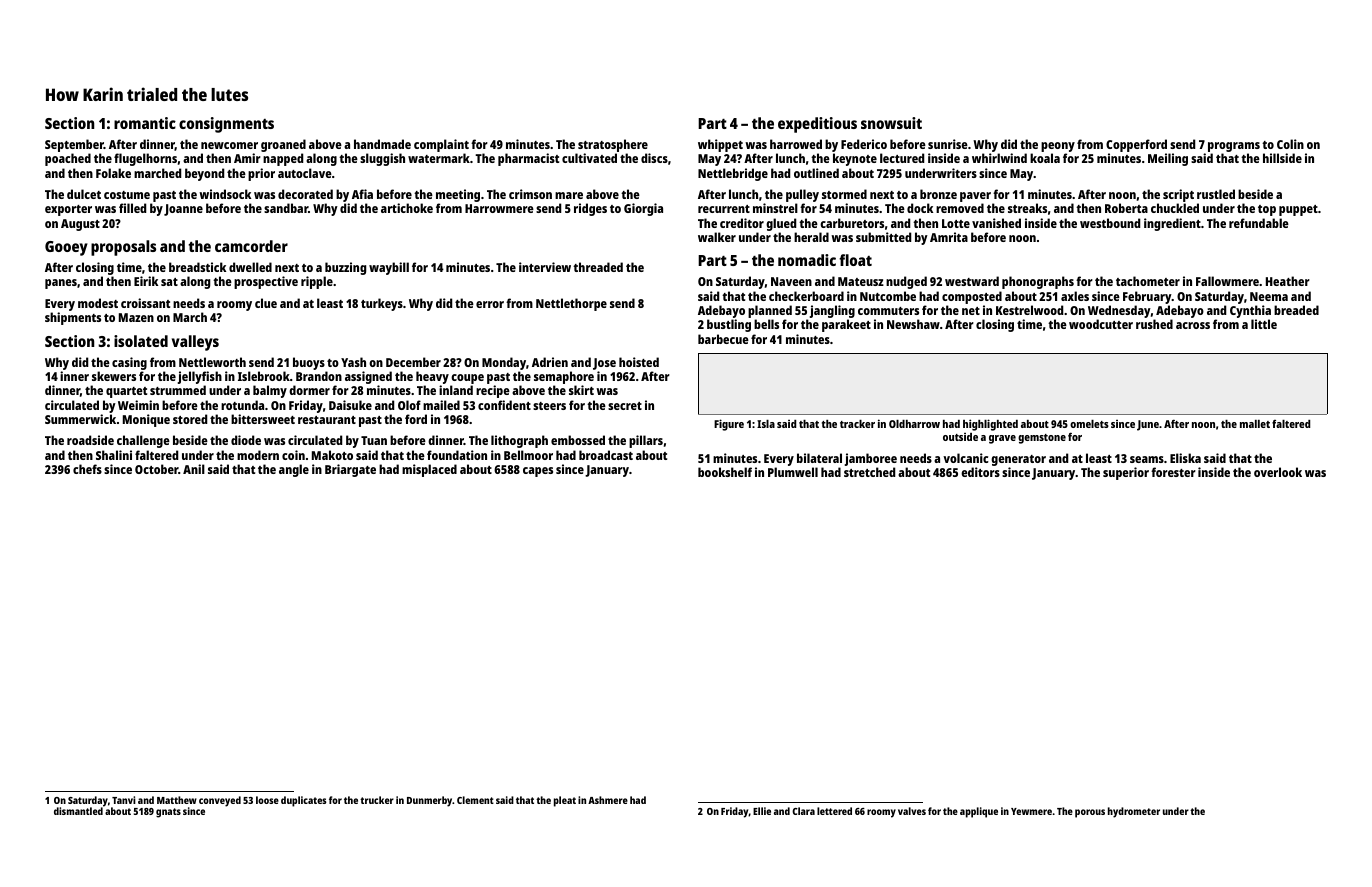 Image resolution: width=1372 pixels, height=887 pixels. Describe the element at coordinates (132, 208) in the screenshot. I see `filled` at that location.
